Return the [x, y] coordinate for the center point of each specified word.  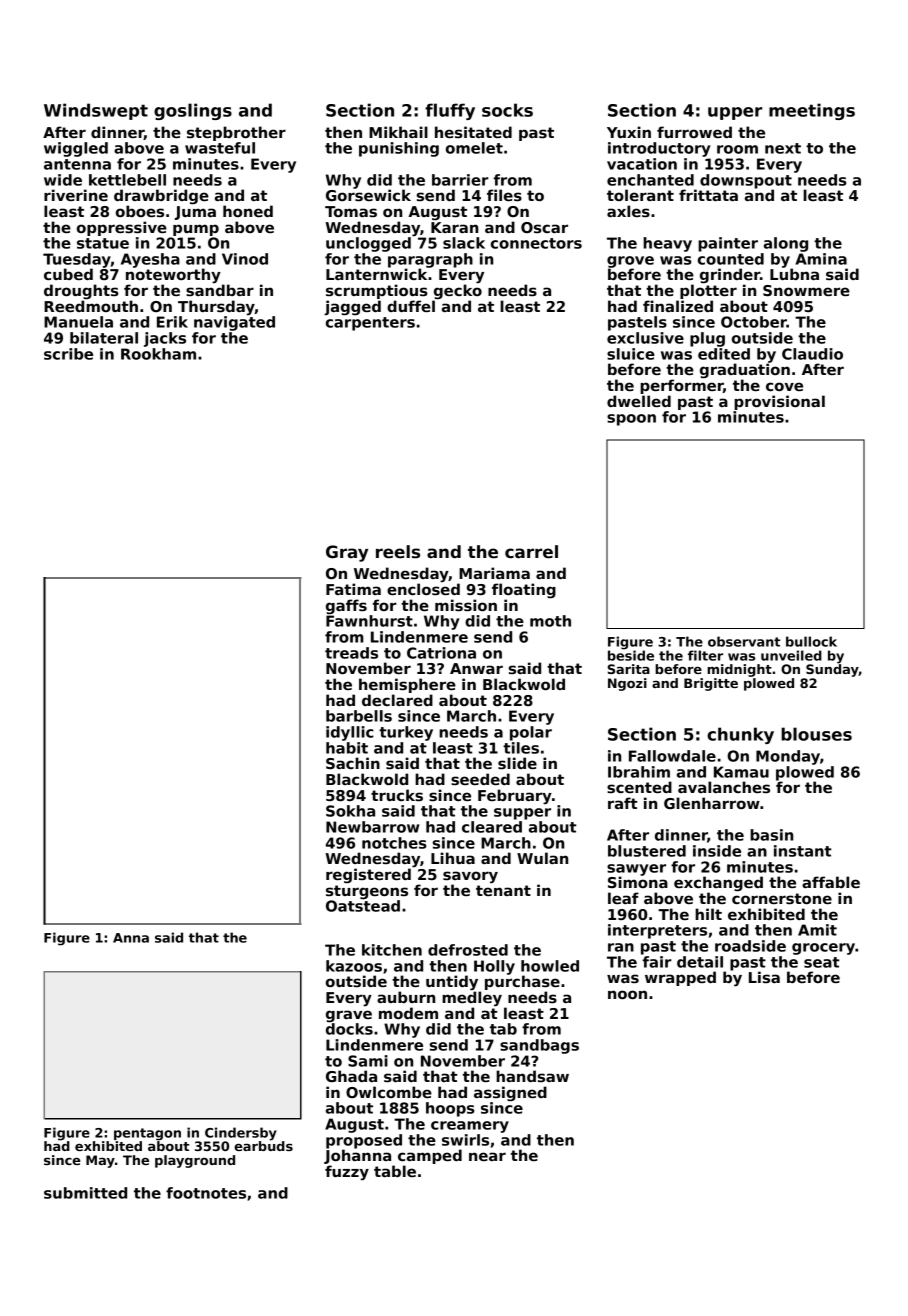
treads [351, 653]
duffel [411, 306]
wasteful [220, 148]
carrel [531, 552]
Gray [347, 553]
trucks [397, 795]
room [737, 149]
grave [349, 1016]
